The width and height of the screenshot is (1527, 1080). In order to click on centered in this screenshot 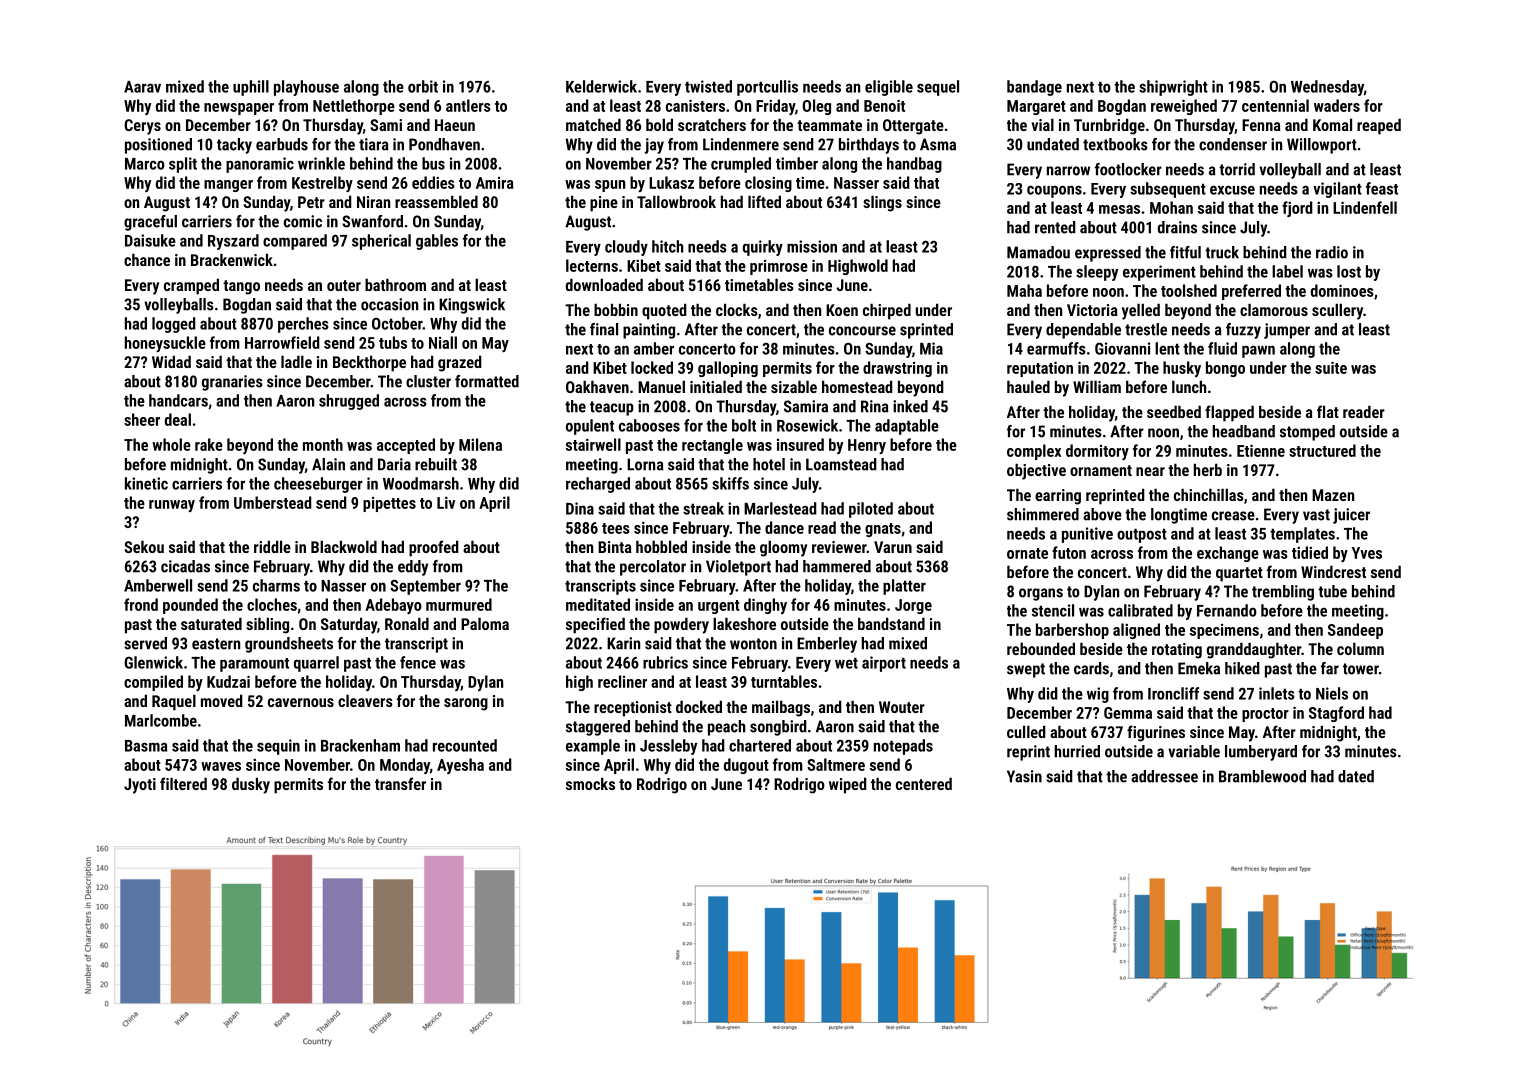, I will do `click(924, 783)`.
